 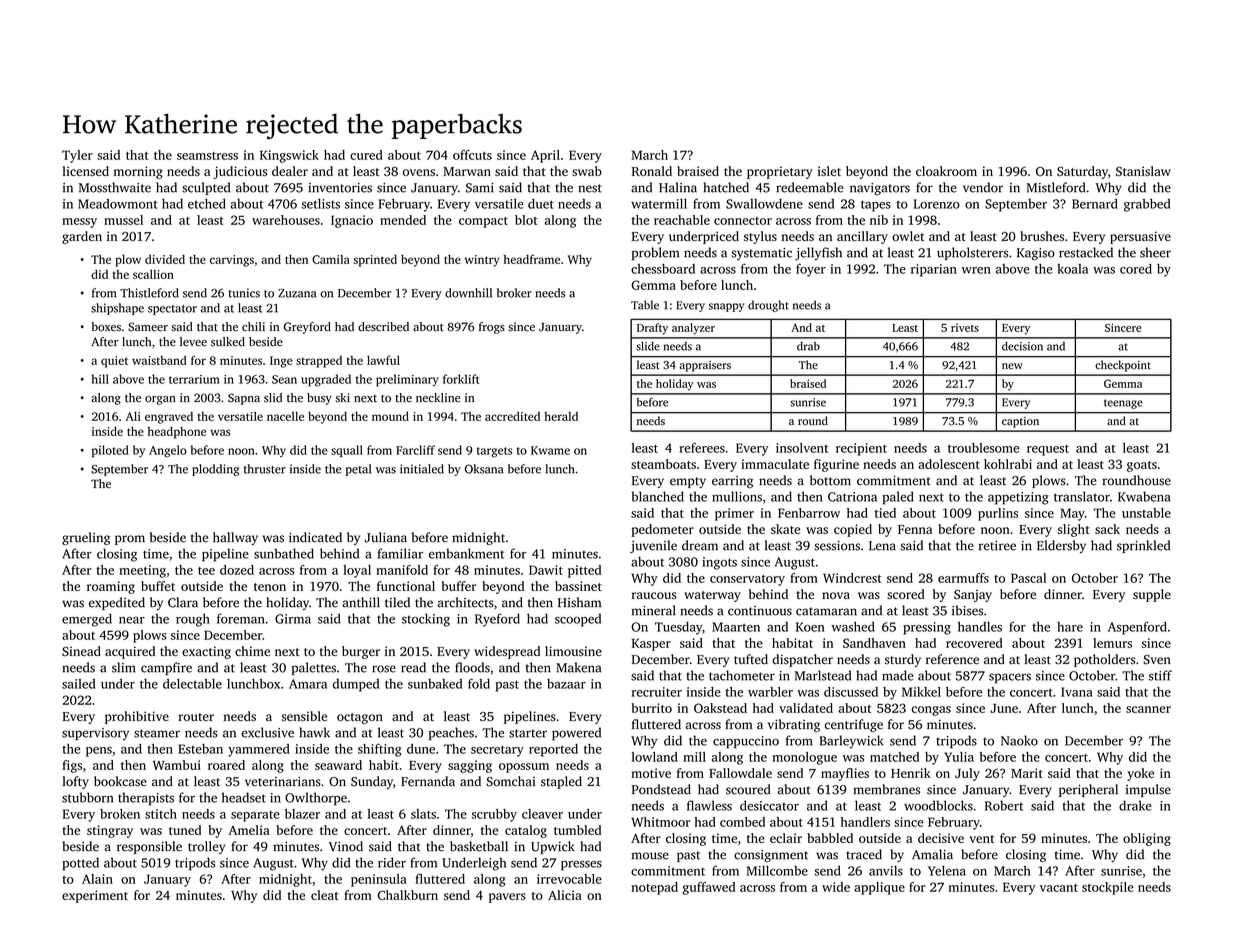 What do you see at coordinates (705, 366) in the screenshot?
I see `appraisers` at bounding box center [705, 366].
